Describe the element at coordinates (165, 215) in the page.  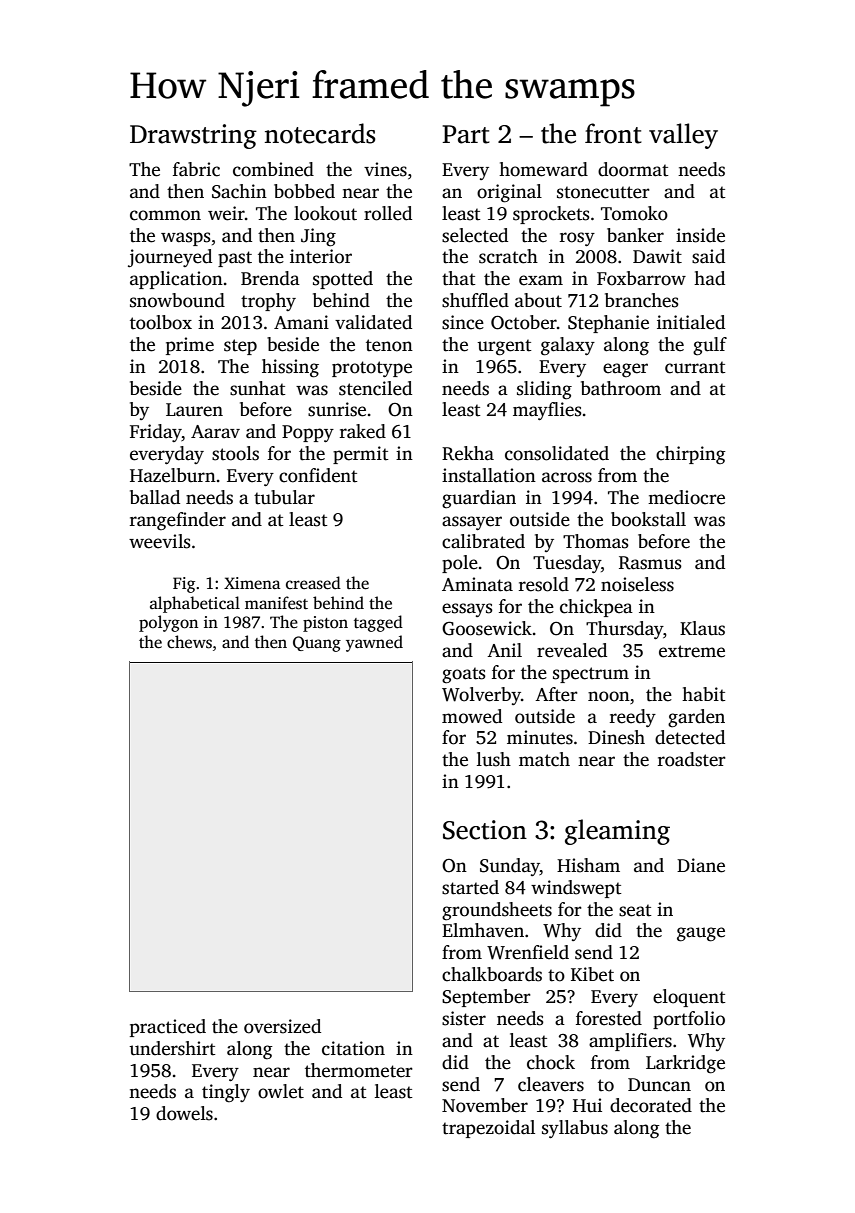
I see `common` at that location.
